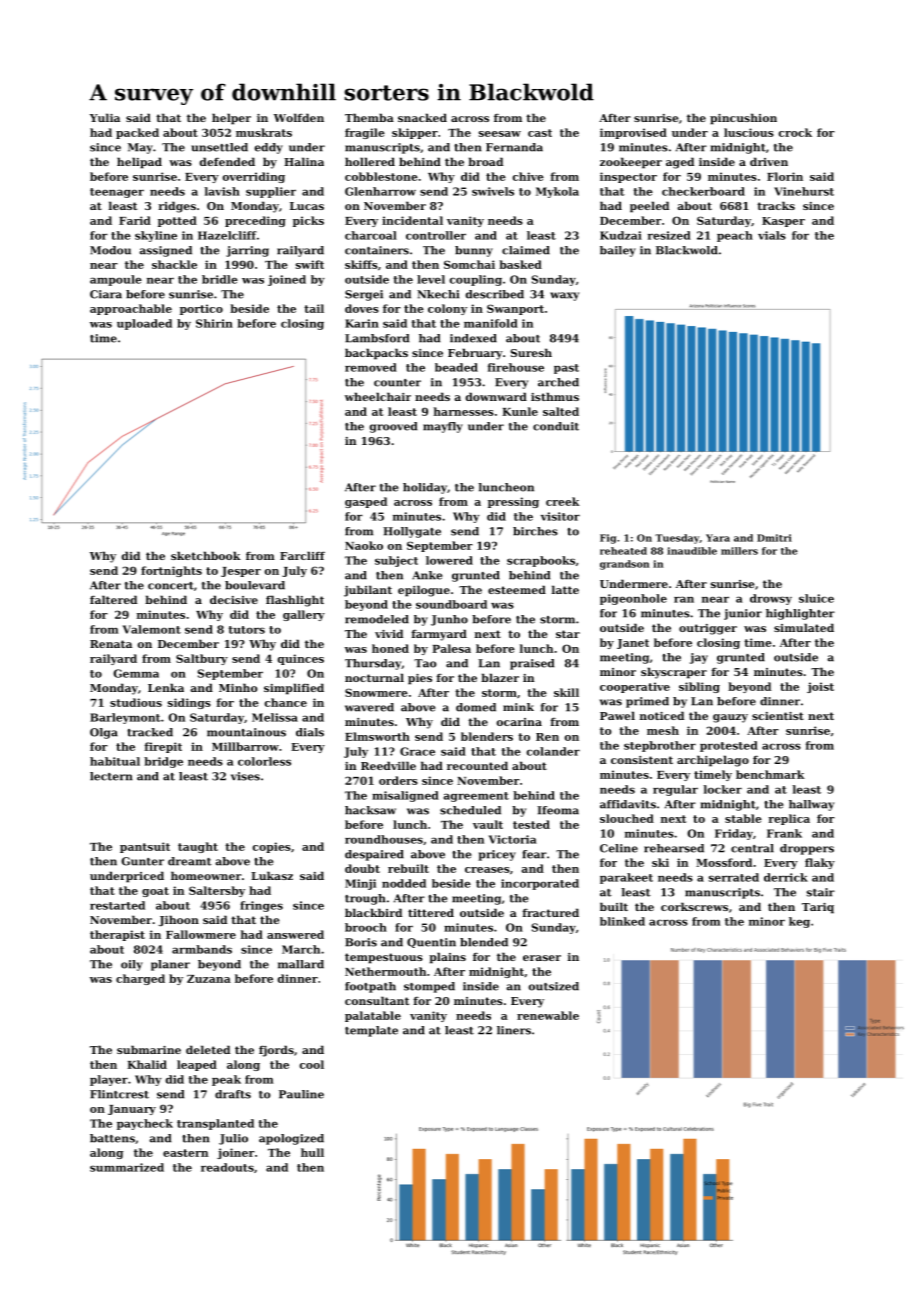  Describe the element at coordinates (618, 251) in the image. I see `bailey` at that location.
